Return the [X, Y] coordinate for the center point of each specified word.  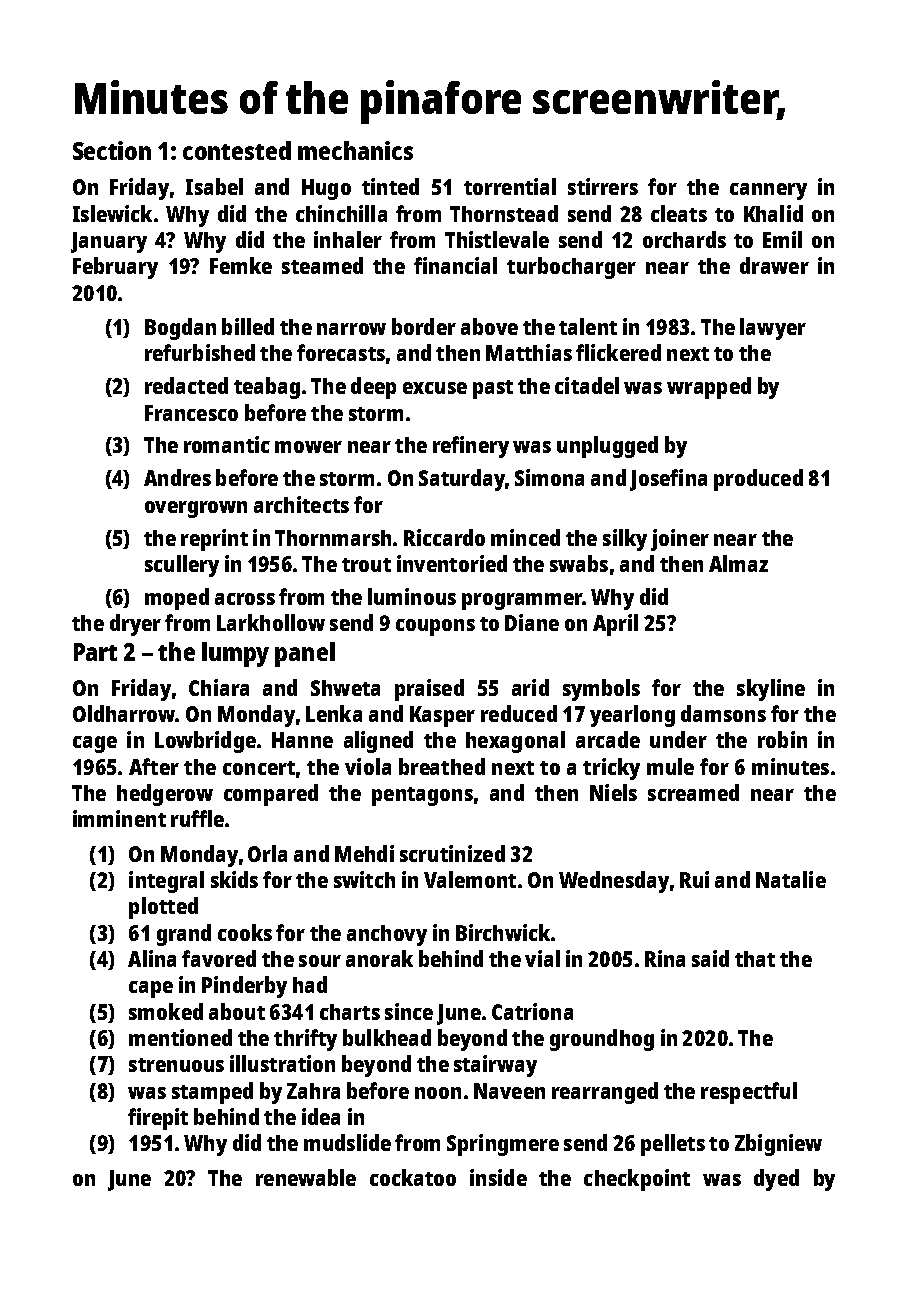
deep [373, 388]
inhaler [348, 239]
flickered [618, 352]
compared [271, 795]
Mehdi [364, 853]
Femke [241, 265]
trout [366, 565]
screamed [693, 792]
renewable [306, 1177]
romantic [227, 444]
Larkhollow [271, 622]
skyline [771, 690]
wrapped [709, 388]
